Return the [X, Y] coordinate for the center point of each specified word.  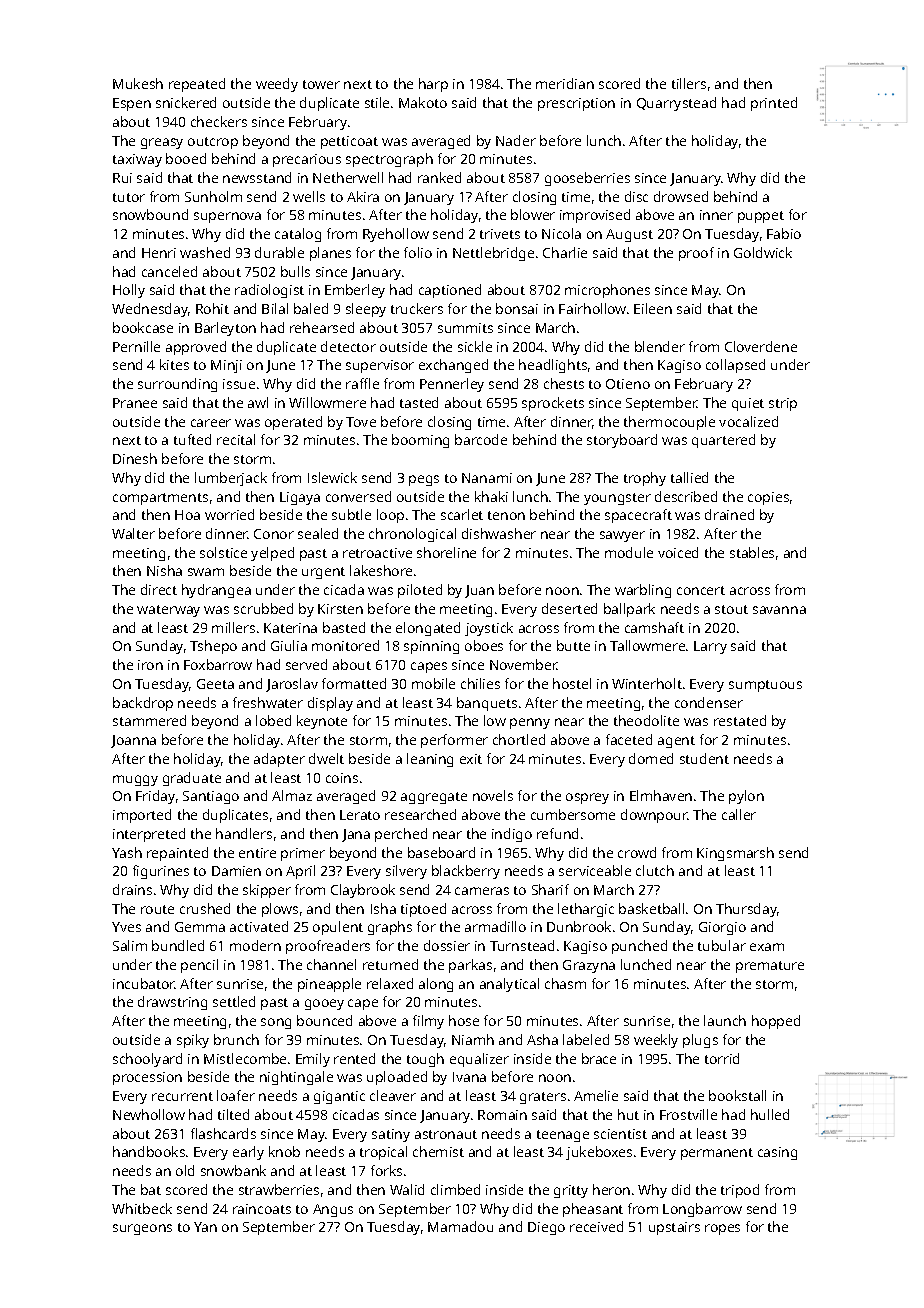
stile [377, 102]
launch [725, 1020]
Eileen [653, 308]
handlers [244, 833]
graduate [192, 779]
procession [147, 1078]
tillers [689, 83]
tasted [419, 402]
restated [740, 720]
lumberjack [231, 479]
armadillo [495, 926]
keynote [322, 722]
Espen [132, 104]
